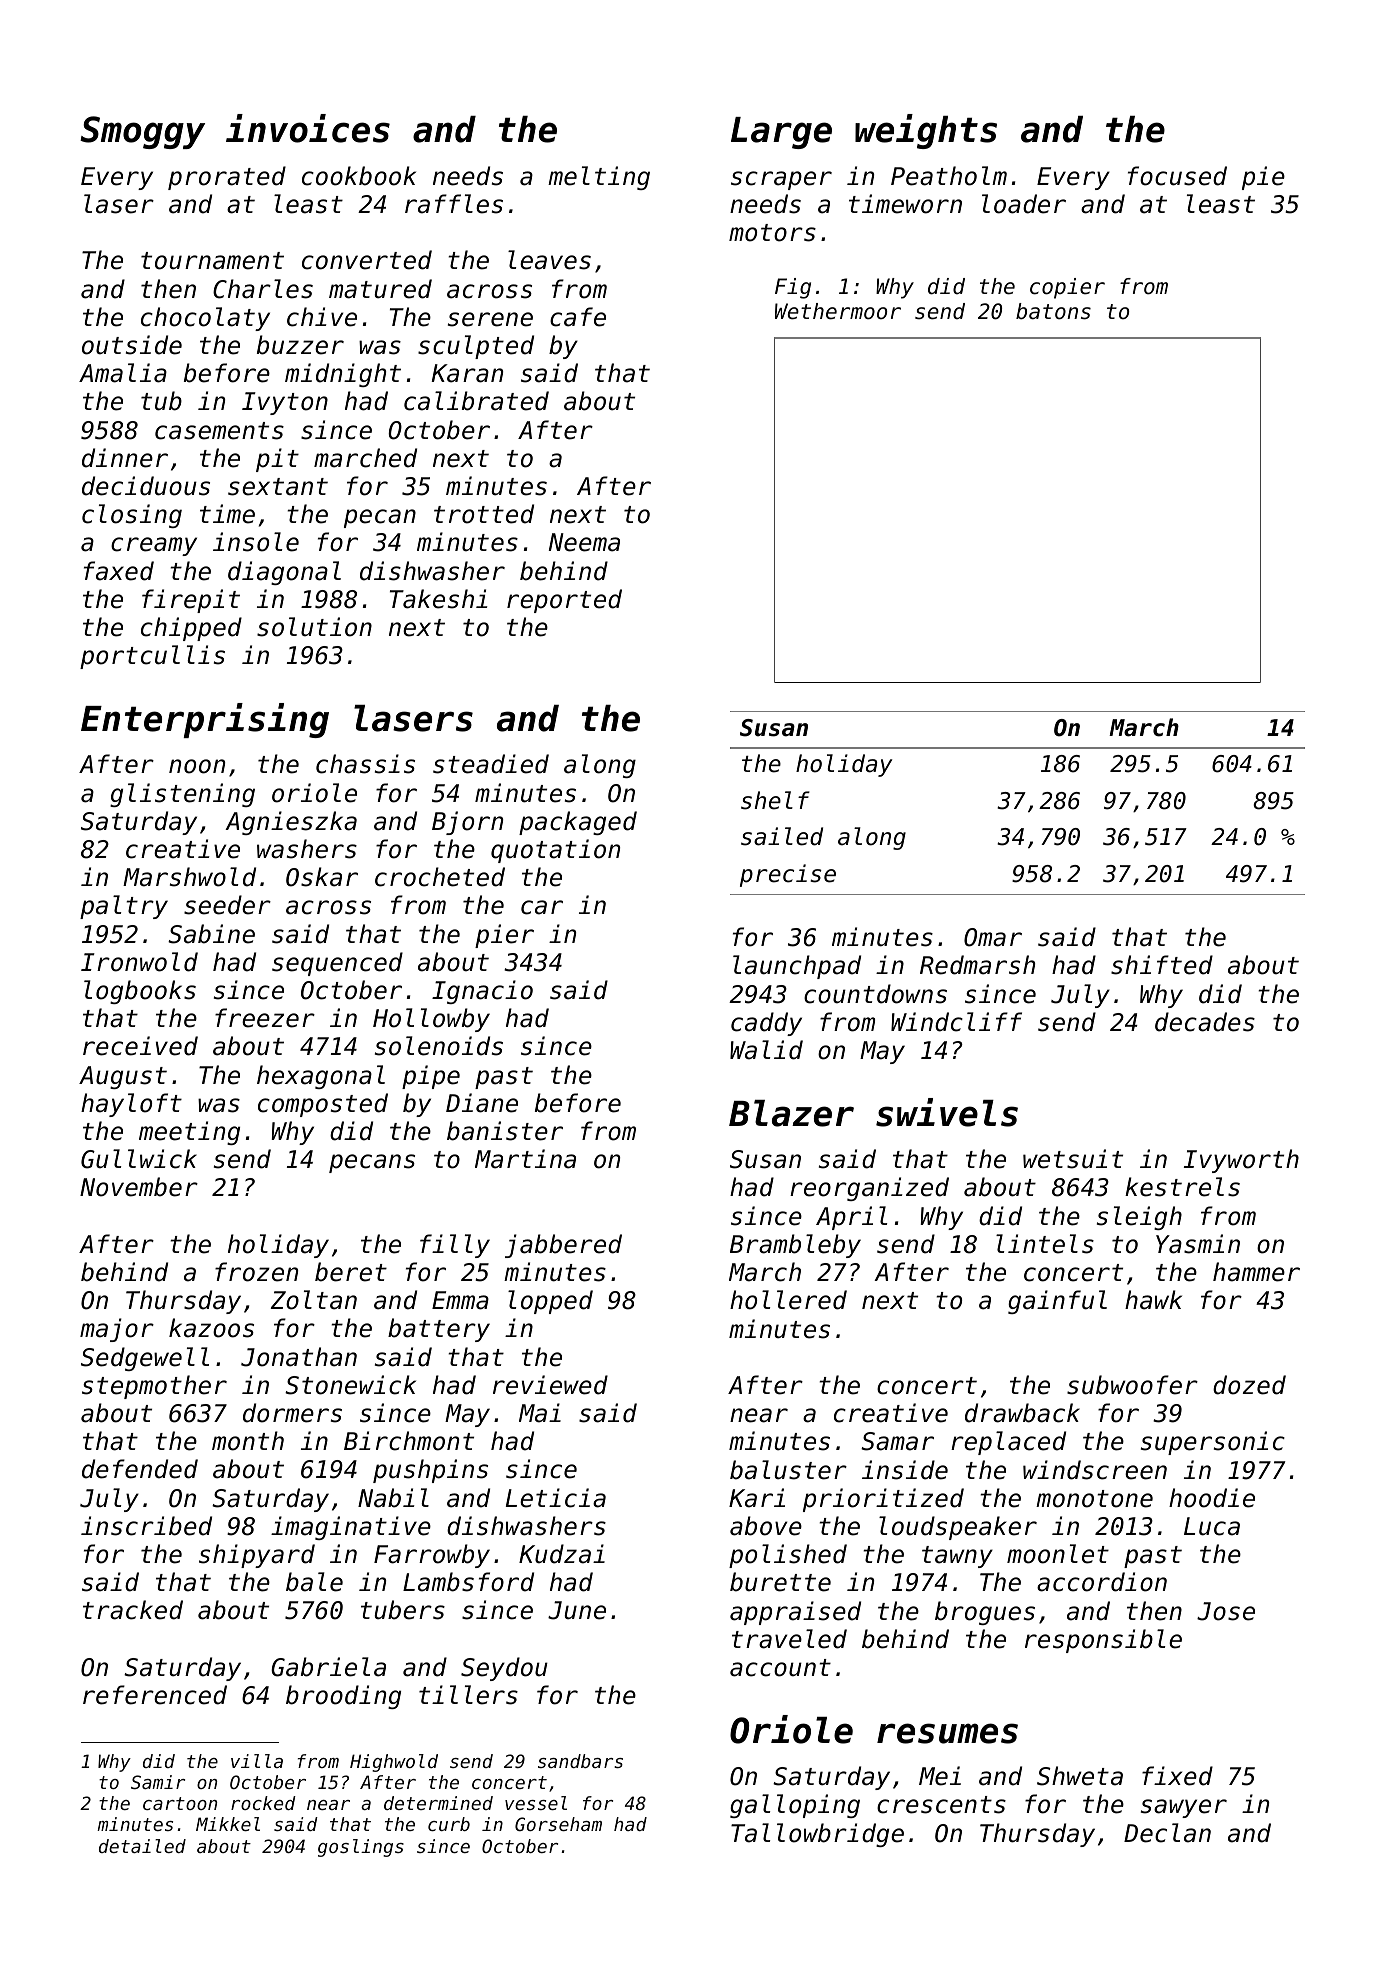 The image size is (1386, 1969). Describe the element at coordinates (795, 1246) in the screenshot. I see `Brambleby` at that location.
